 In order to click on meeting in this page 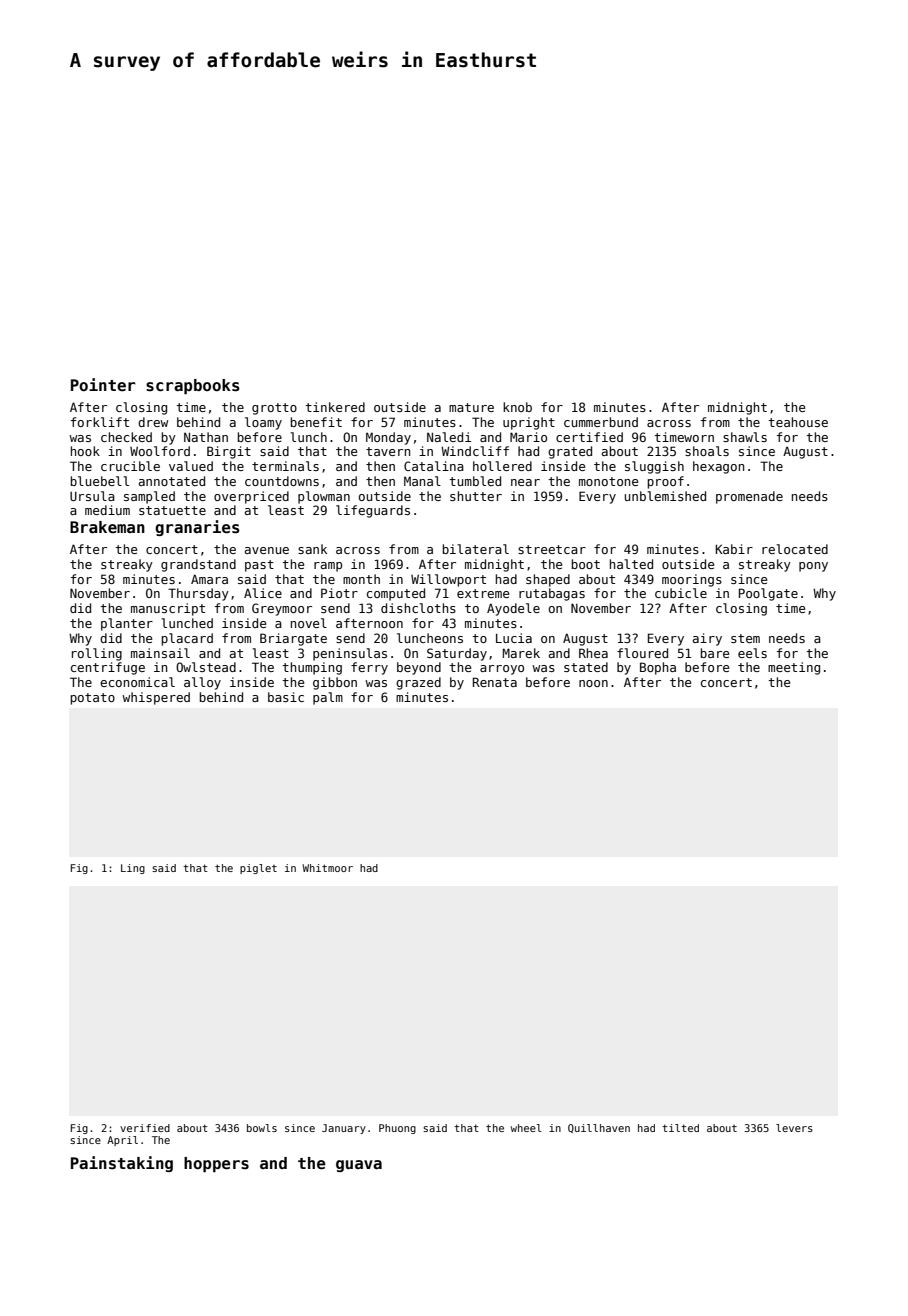, I will do `click(794, 668)`.
